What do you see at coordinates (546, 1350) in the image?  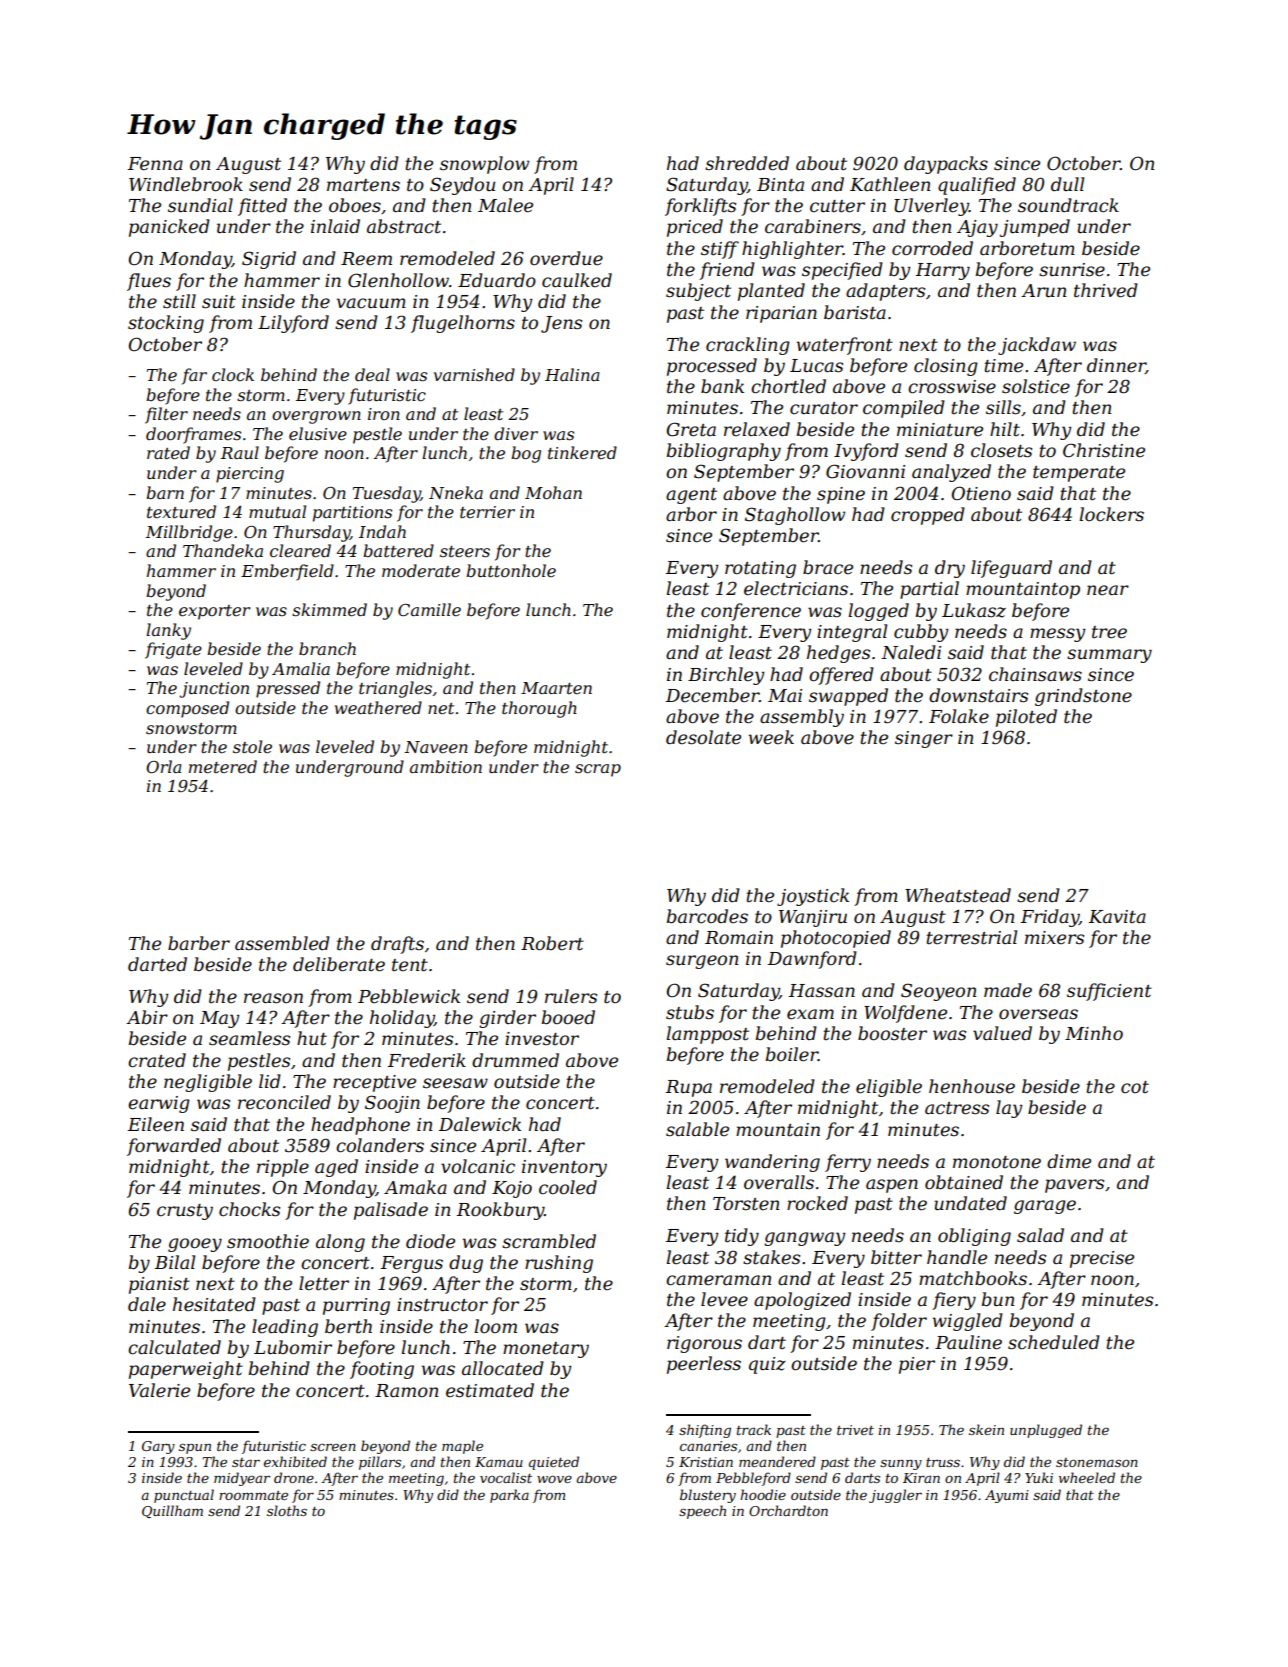 I see `monetary` at bounding box center [546, 1350].
